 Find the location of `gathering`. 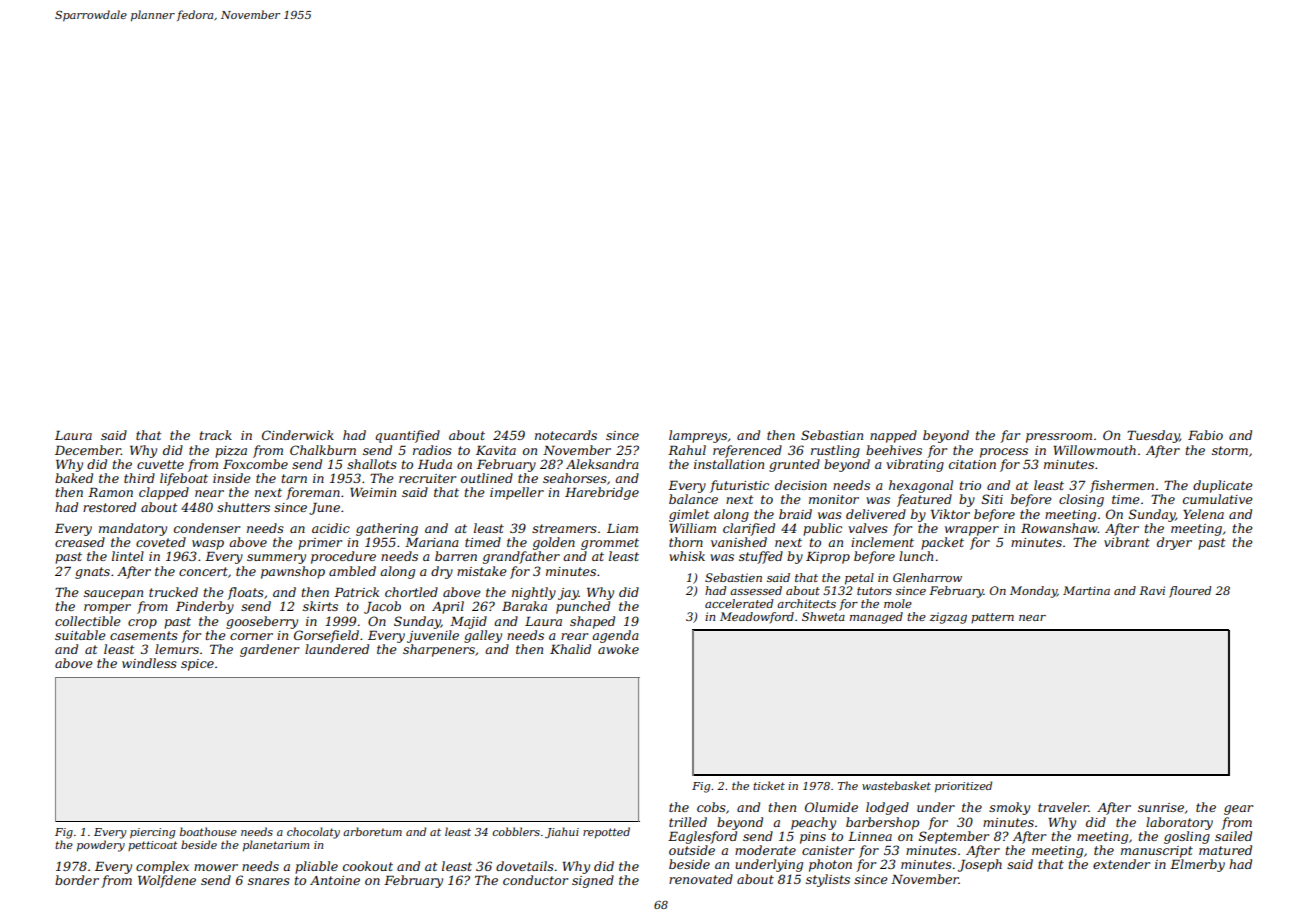

gathering is located at coordinates (387, 529).
